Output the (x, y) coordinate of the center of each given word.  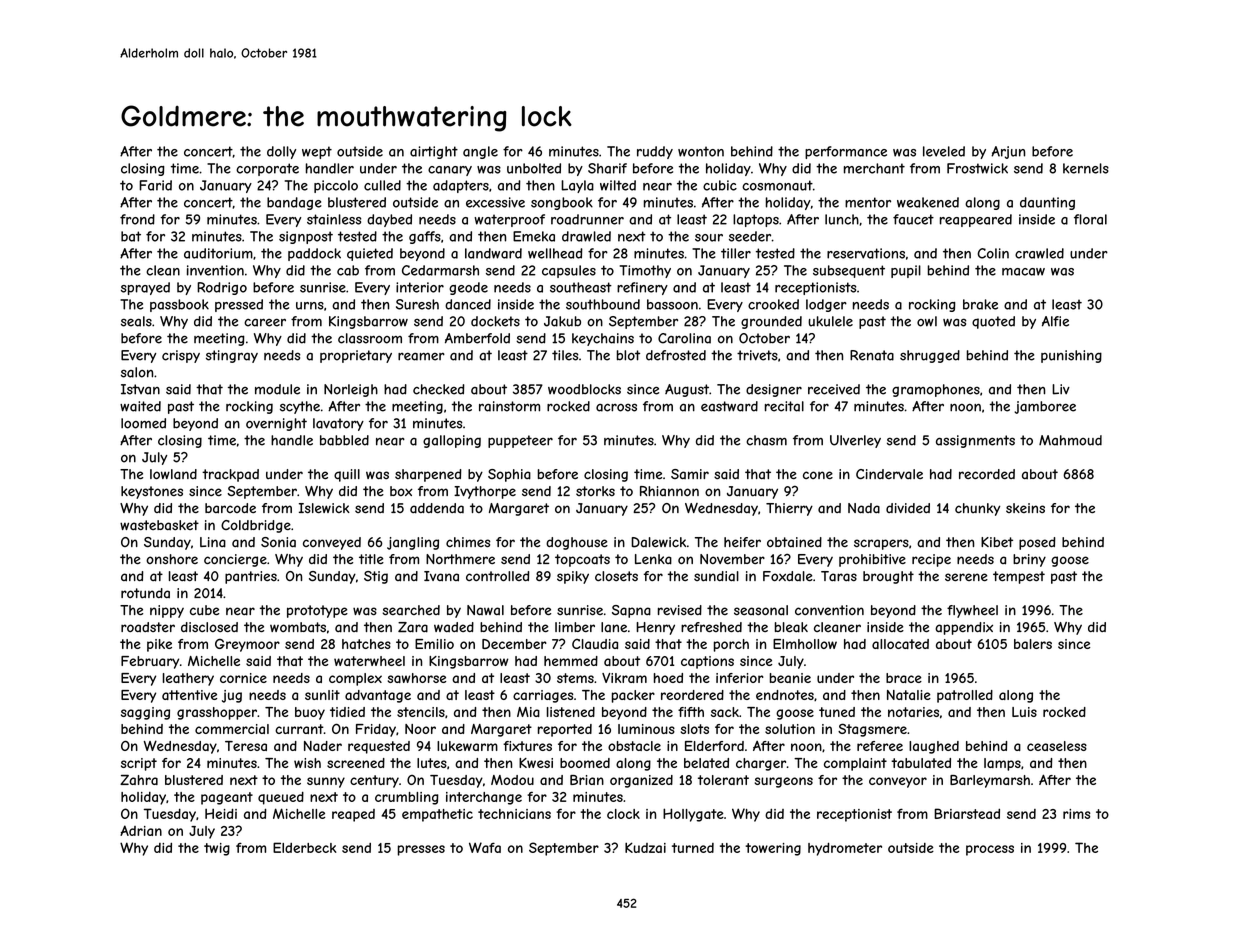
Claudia (595, 644)
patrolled (965, 696)
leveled (944, 151)
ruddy (655, 152)
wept (317, 152)
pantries (251, 577)
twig (217, 849)
